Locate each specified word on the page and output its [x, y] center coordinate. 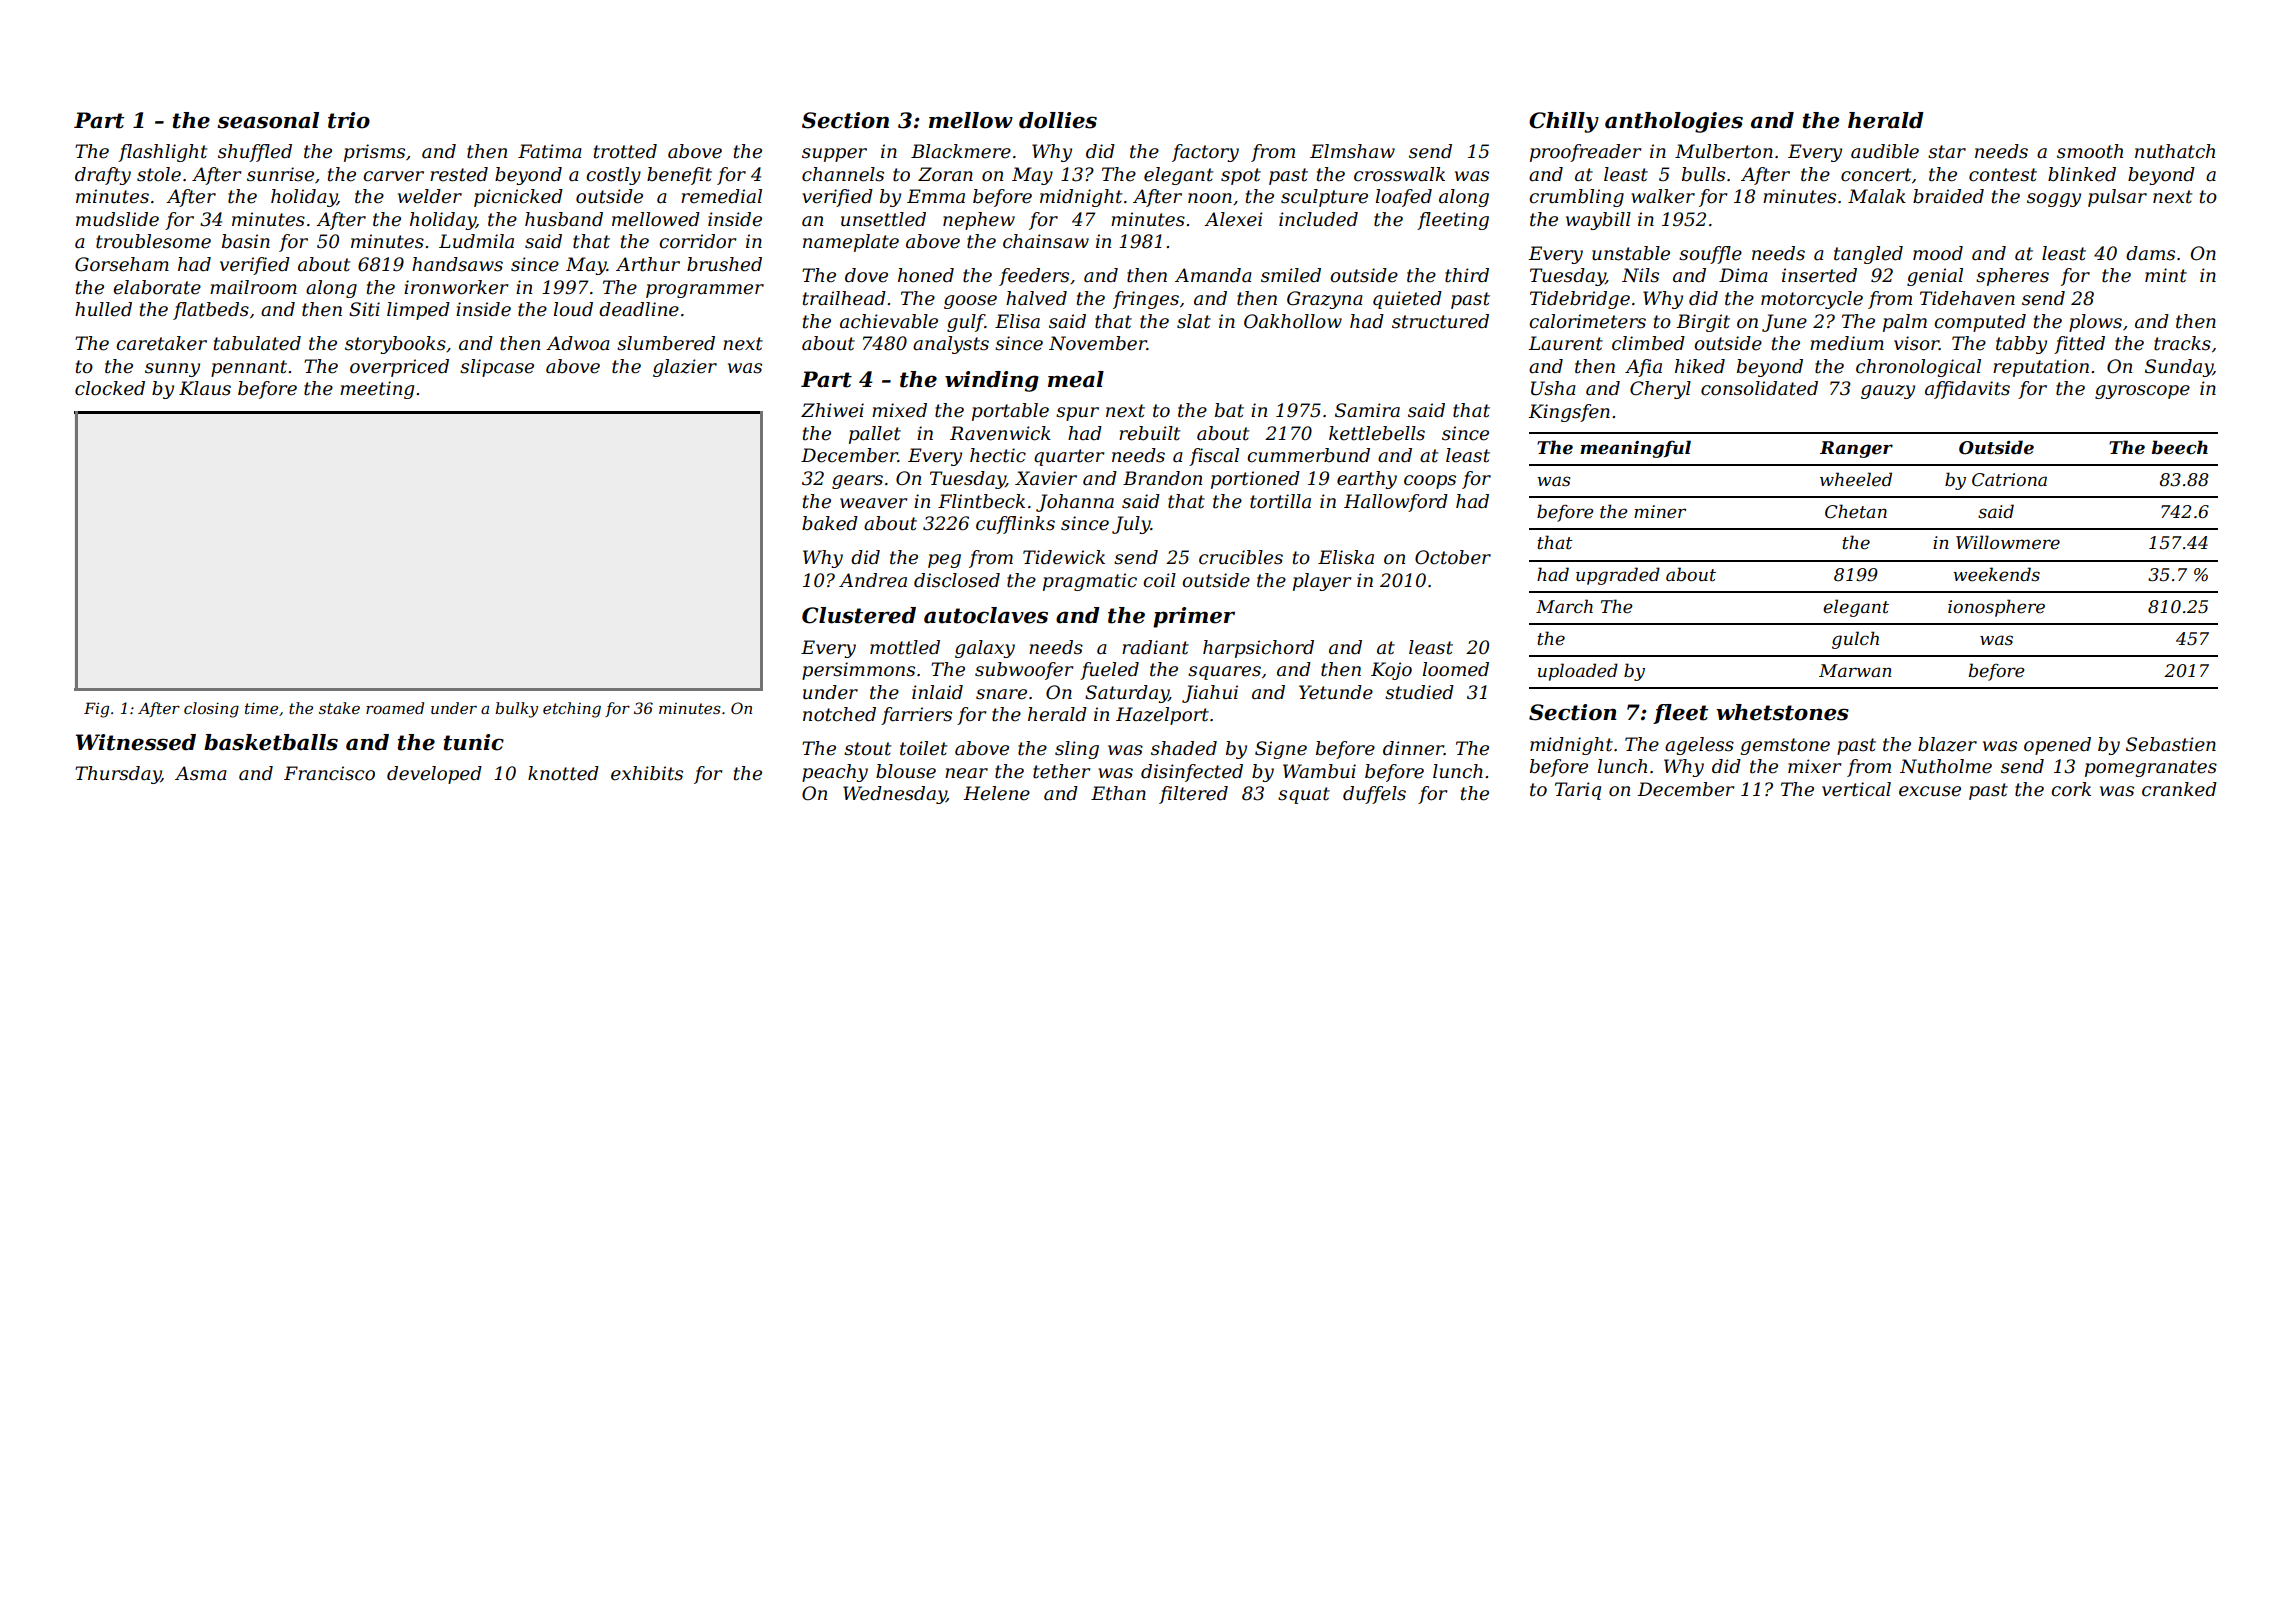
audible [1885, 151]
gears [857, 482]
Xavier [1046, 478]
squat [1304, 795]
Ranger [1856, 449]
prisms [374, 153]
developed [434, 775]
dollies [1058, 120]
